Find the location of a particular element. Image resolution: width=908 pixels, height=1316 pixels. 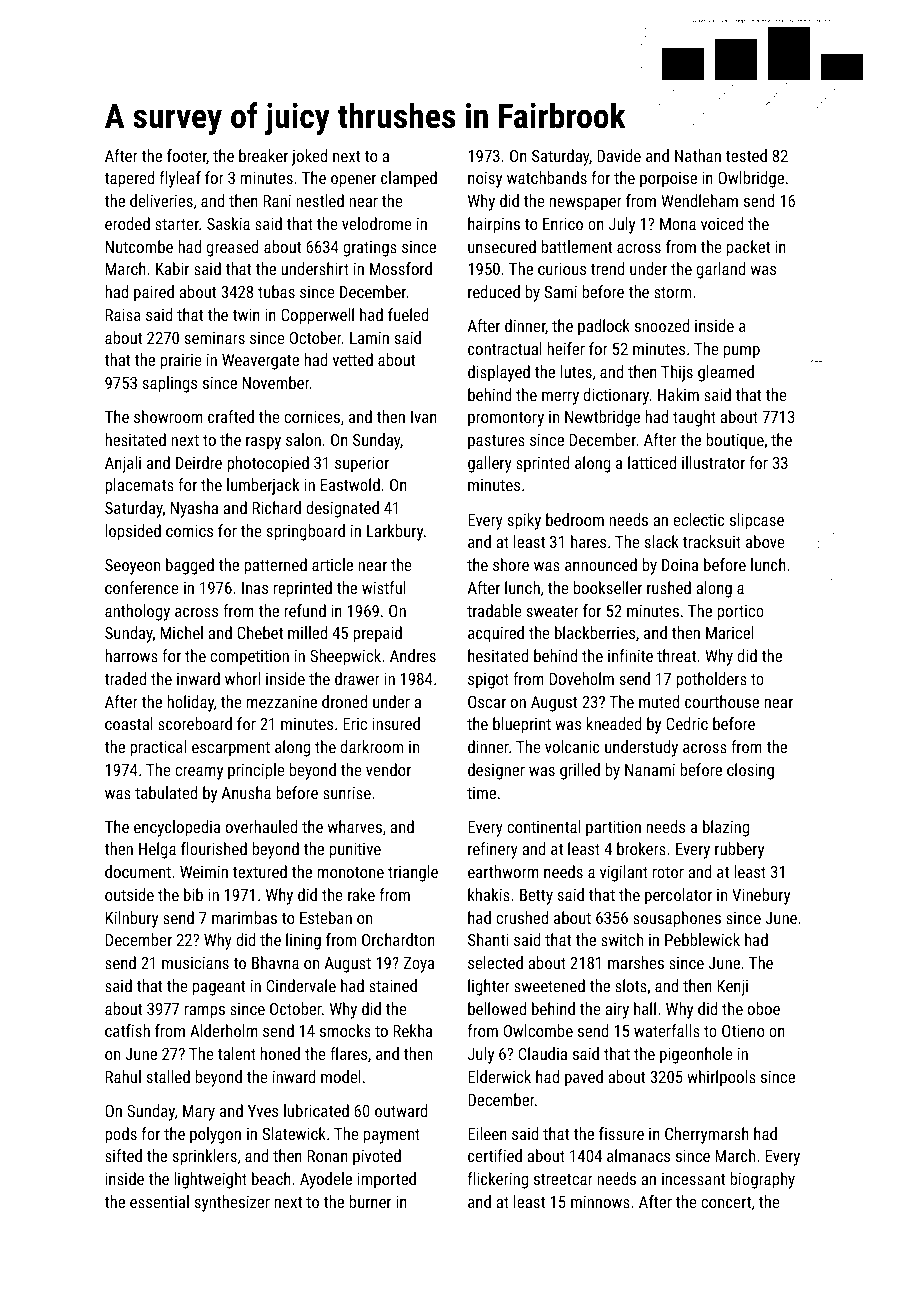

reduced is located at coordinates (494, 291).
